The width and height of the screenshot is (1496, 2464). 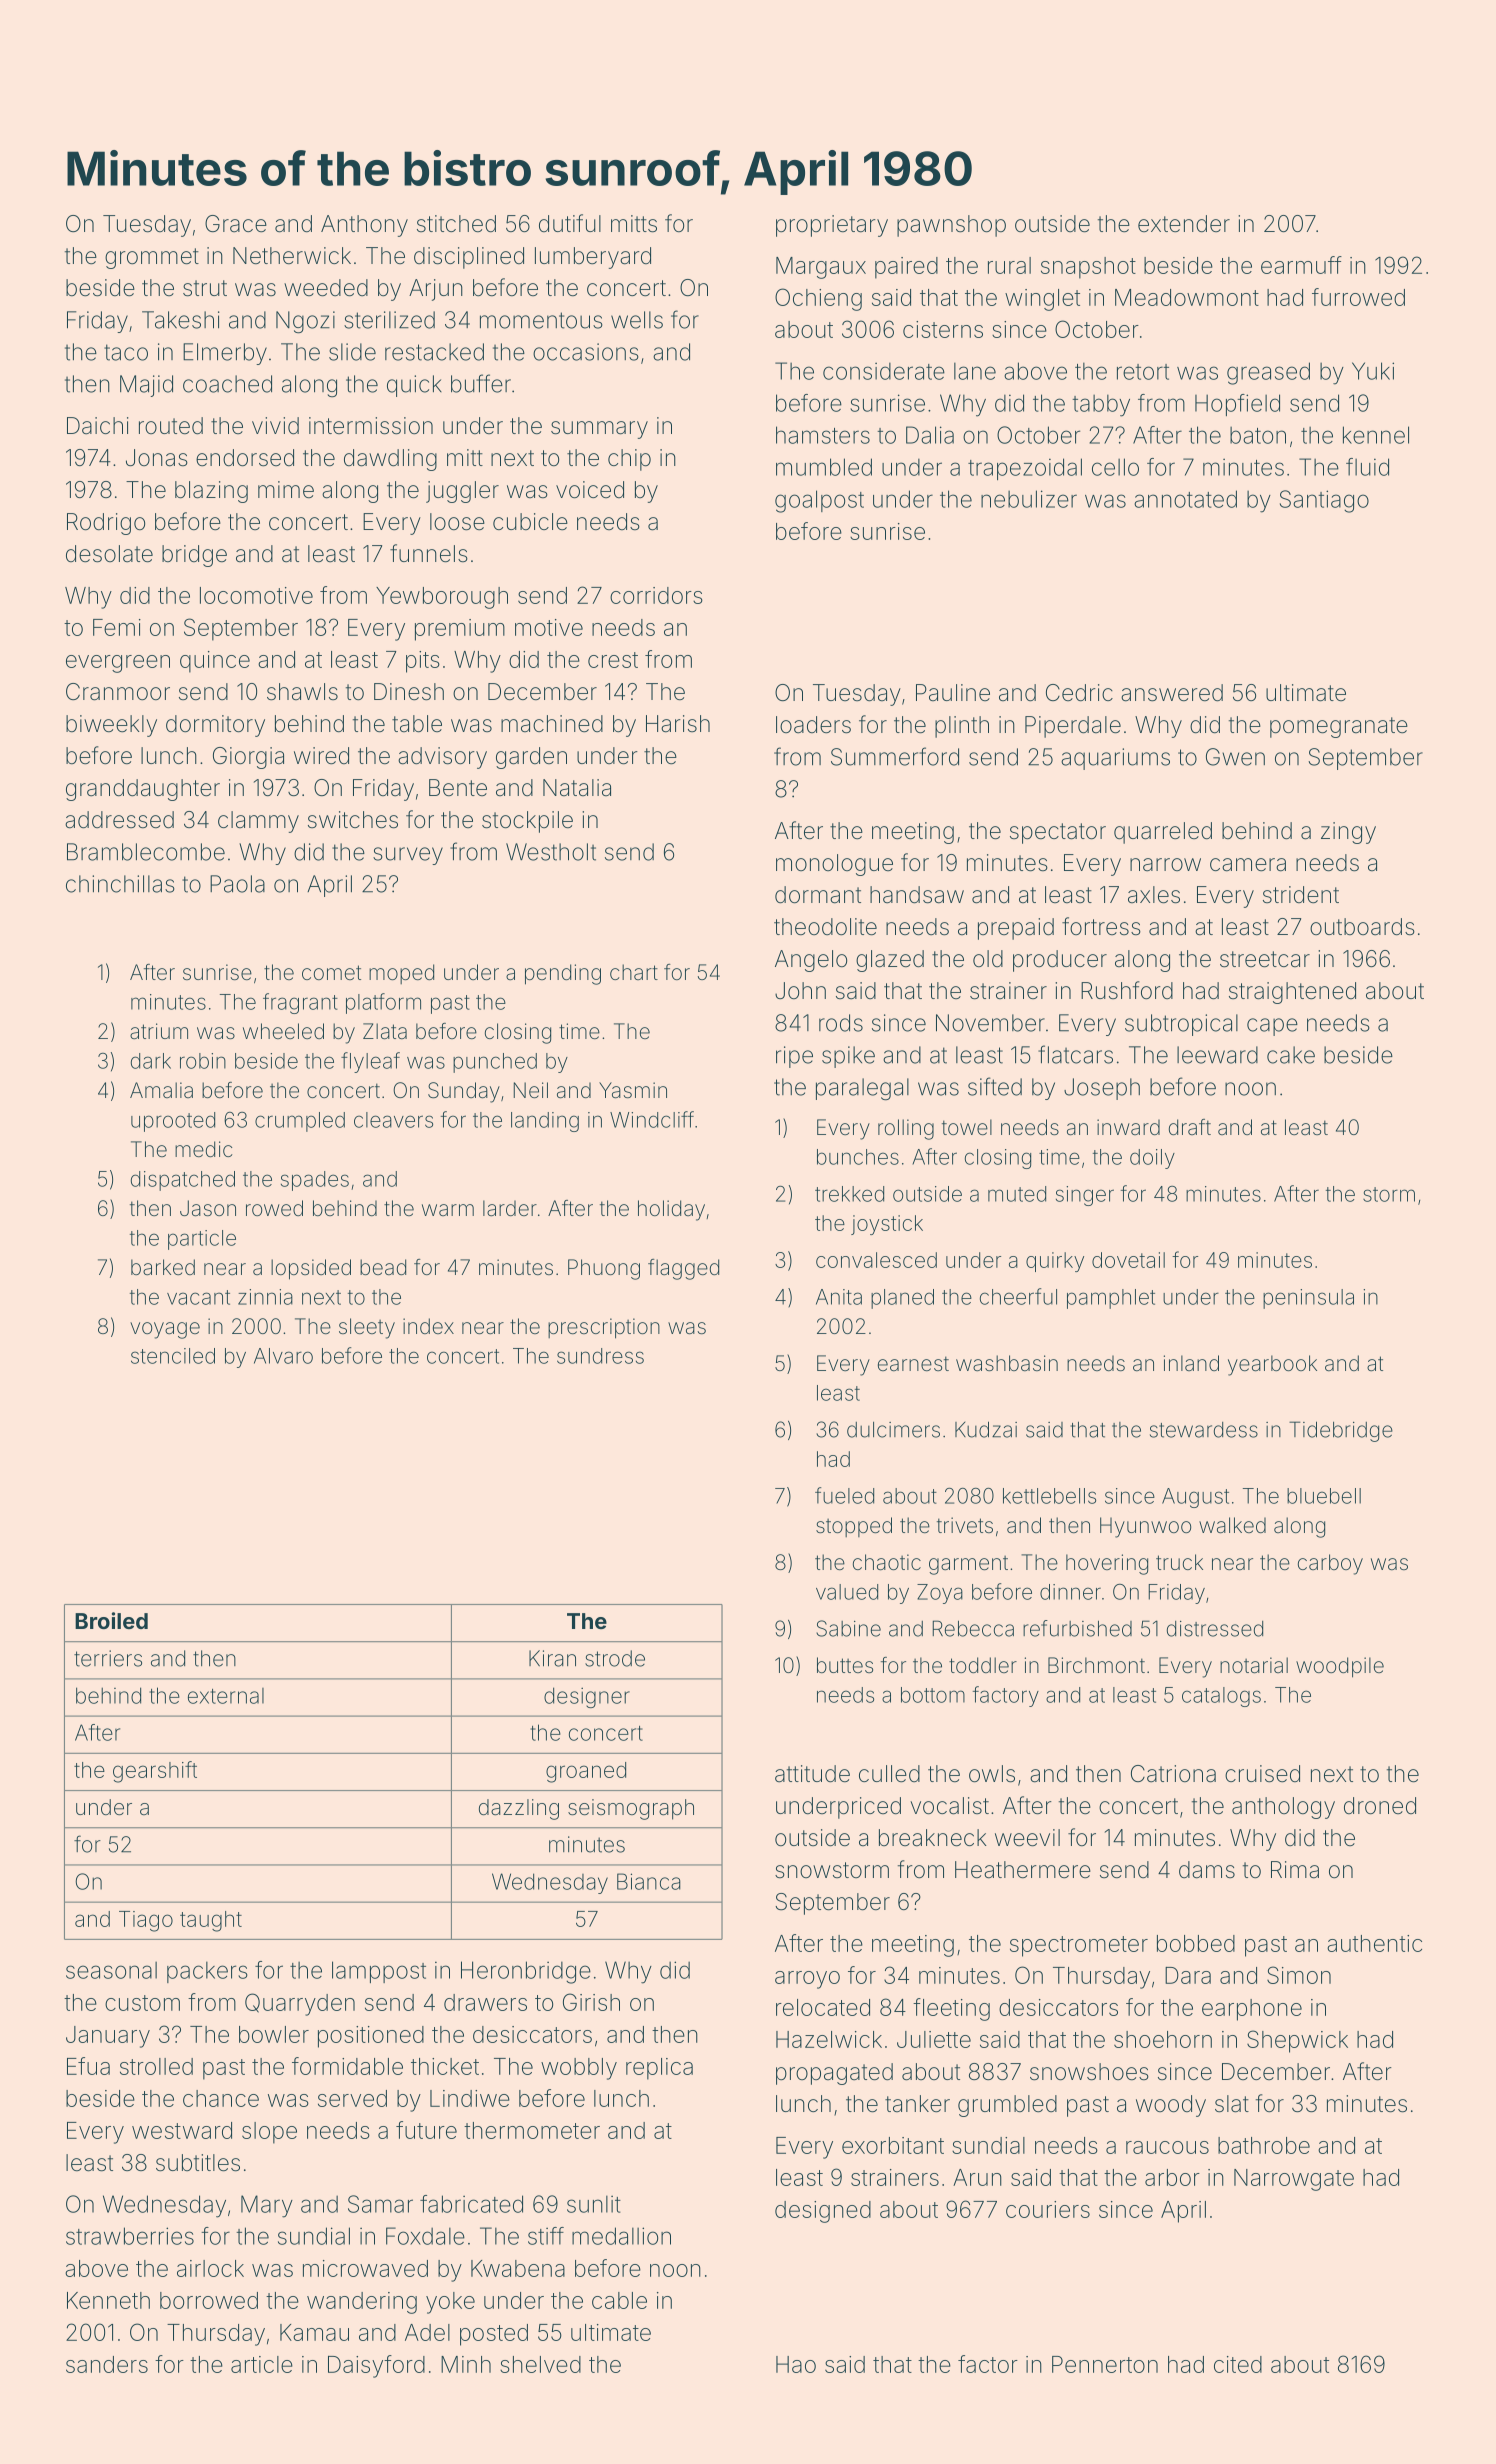 I want to click on droned, so click(x=1380, y=1806).
